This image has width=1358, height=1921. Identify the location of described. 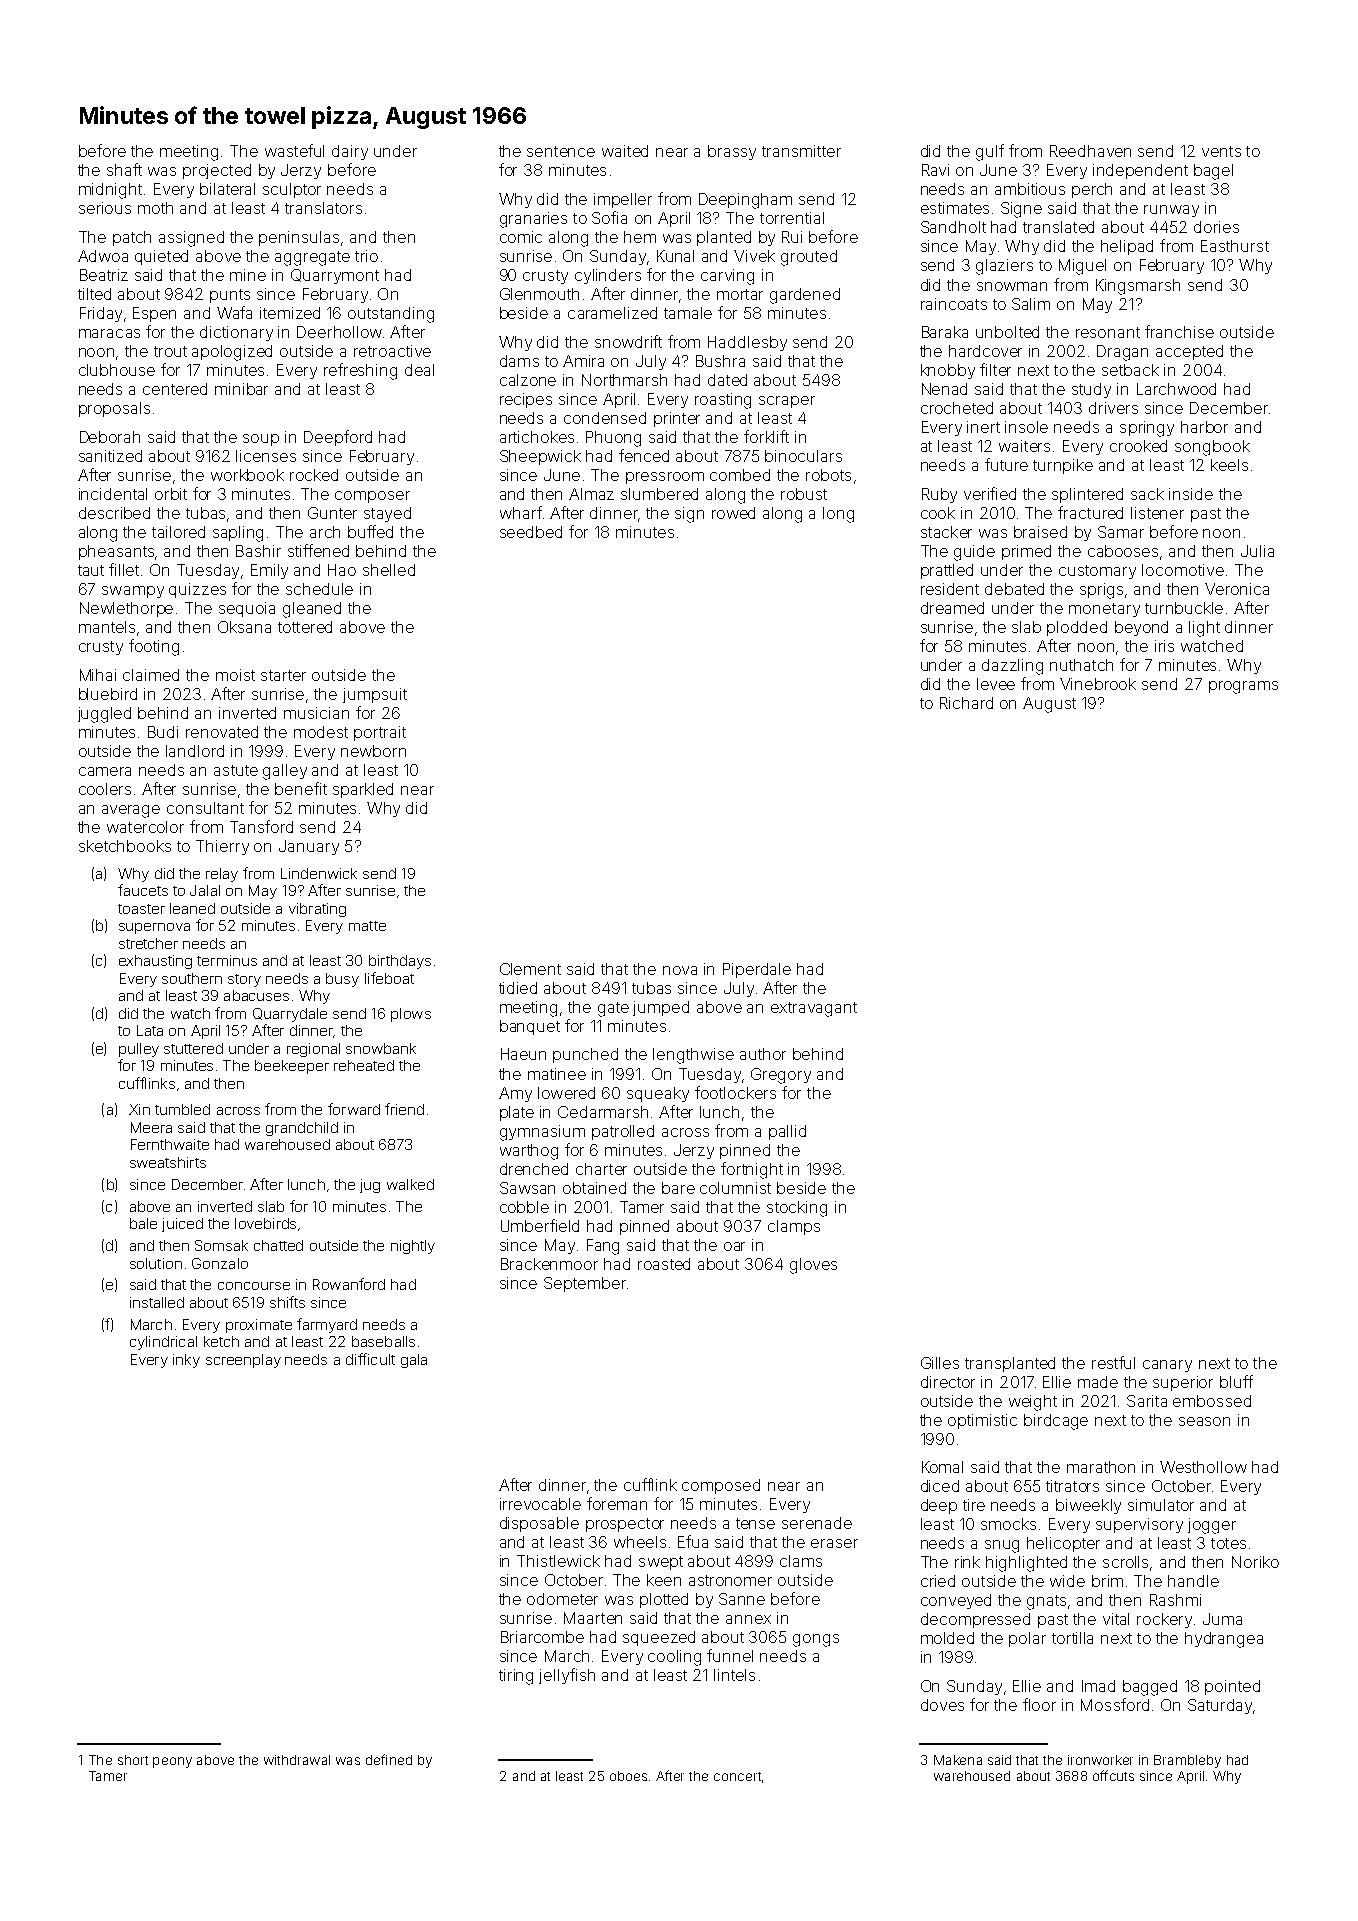
(114, 513).
